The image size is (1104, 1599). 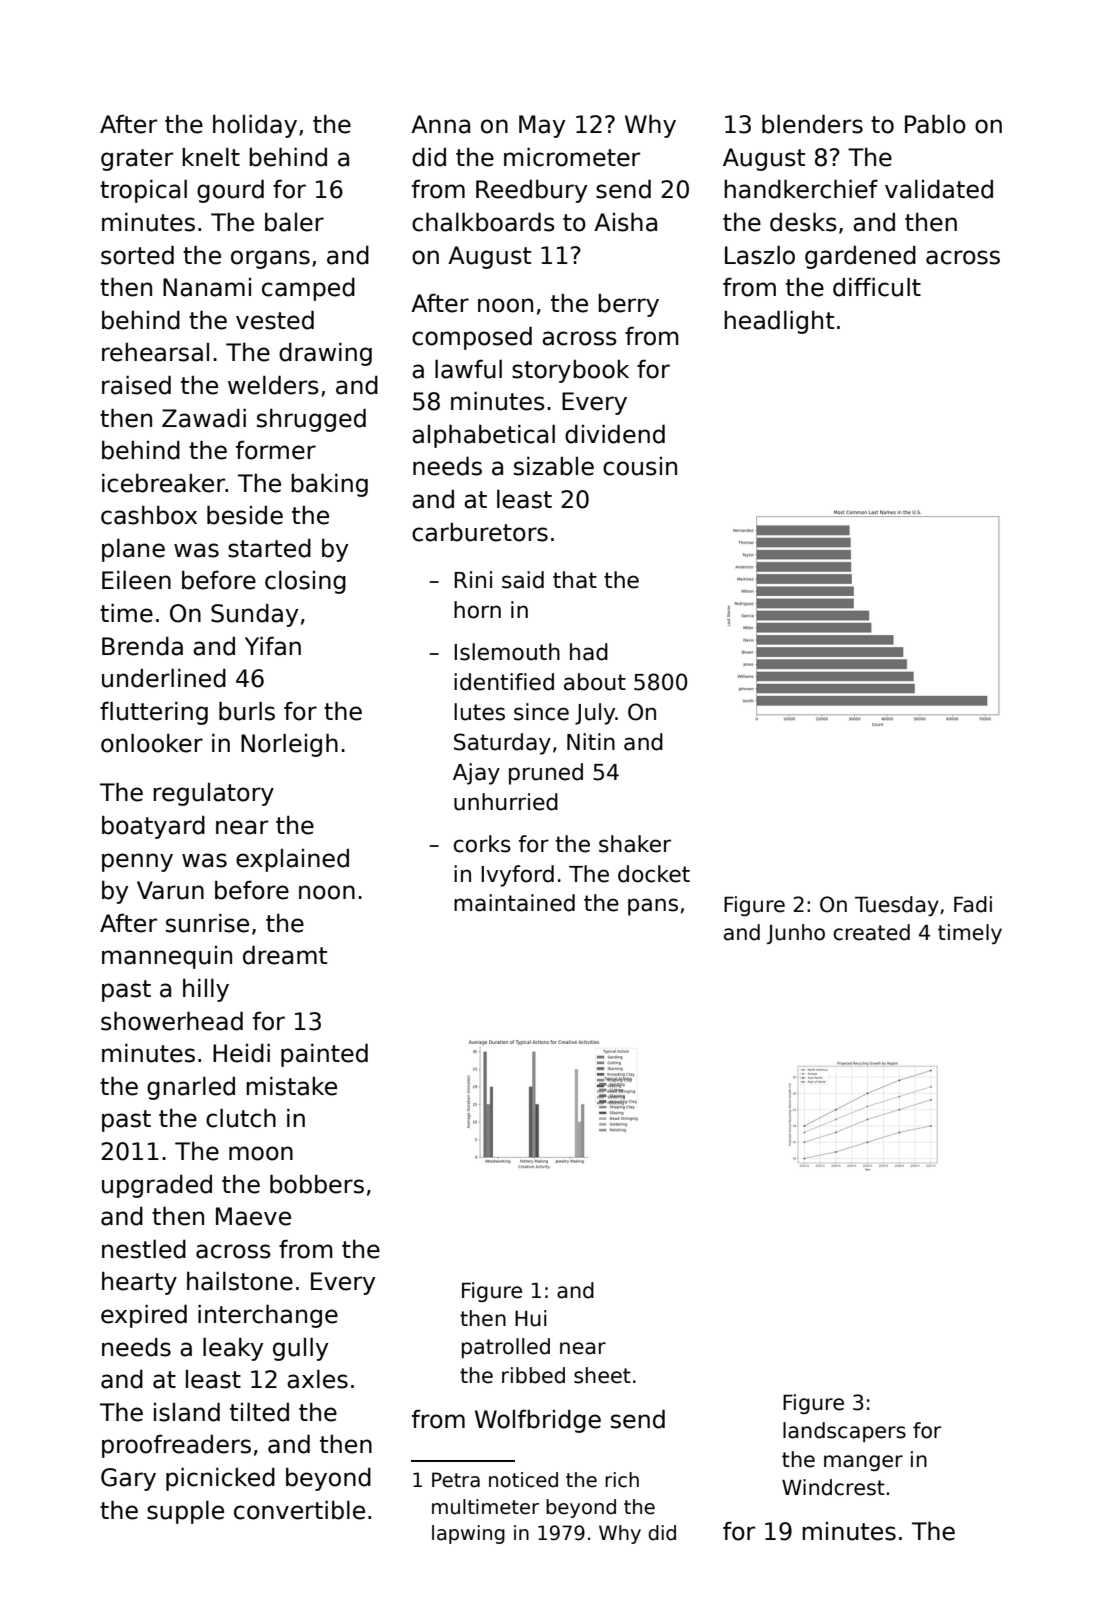 I want to click on Wolfbridge, so click(x=538, y=1421).
